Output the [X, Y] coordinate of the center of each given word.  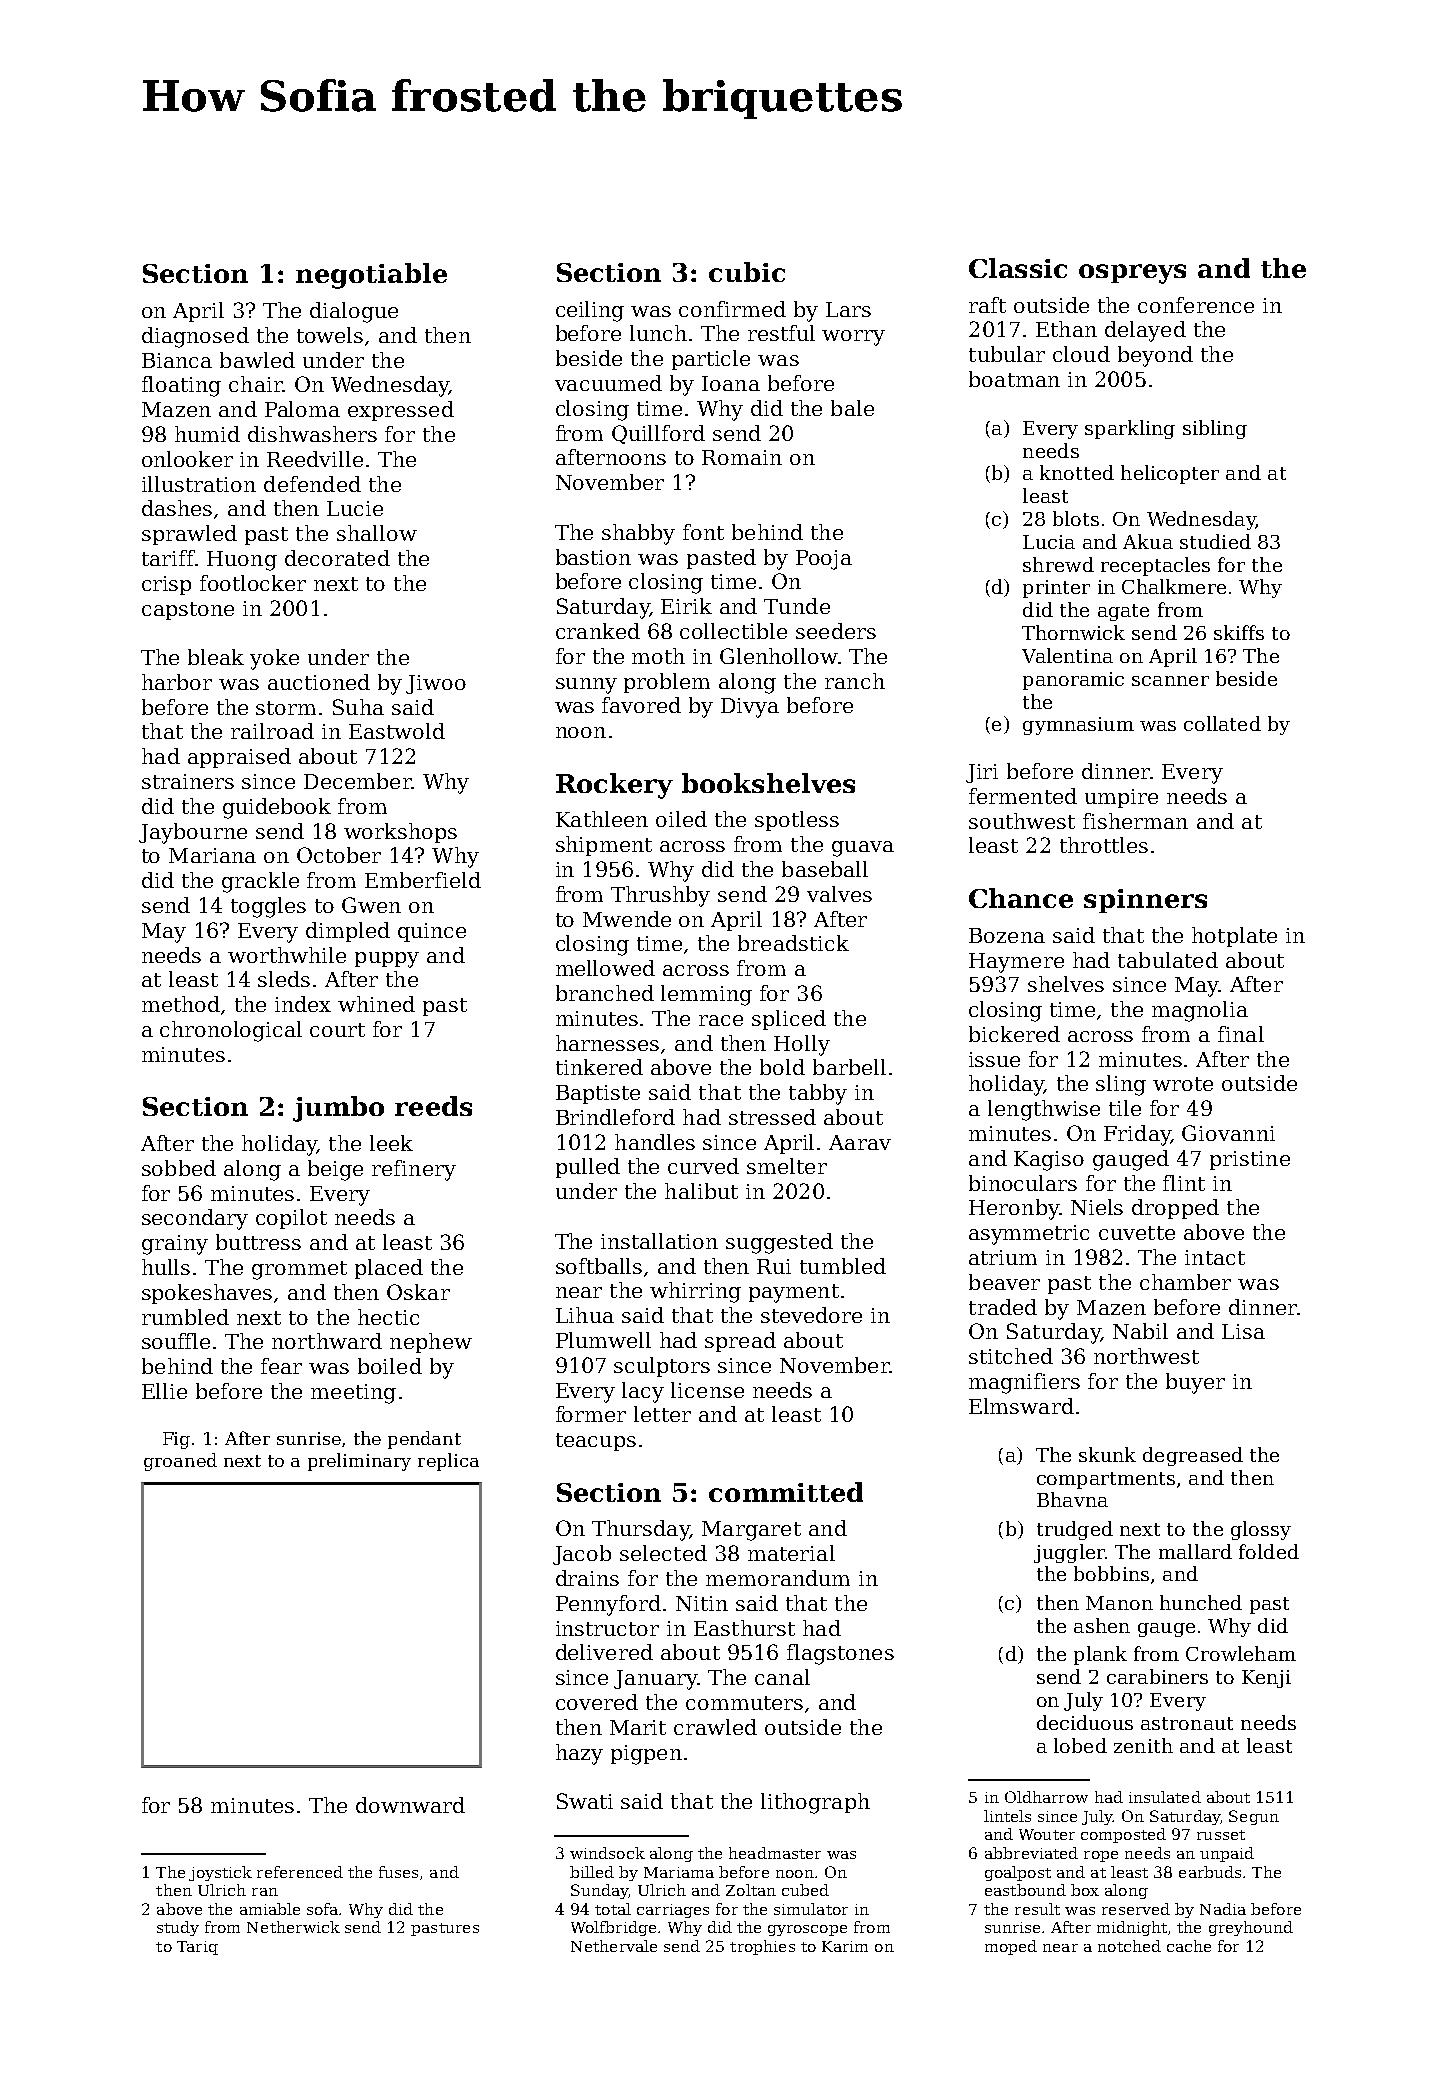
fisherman [1135, 821]
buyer [1195, 1383]
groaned [180, 1462]
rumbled [185, 1317]
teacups [596, 1442]
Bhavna [1072, 1499]
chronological [231, 1031]
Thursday [641, 1530]
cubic [747, 272]
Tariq [197, 1948]
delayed [1145, 331]
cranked [598, 631]
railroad [272, 731]
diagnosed [195, 337]
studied [1215, 541]
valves [839, 894]
